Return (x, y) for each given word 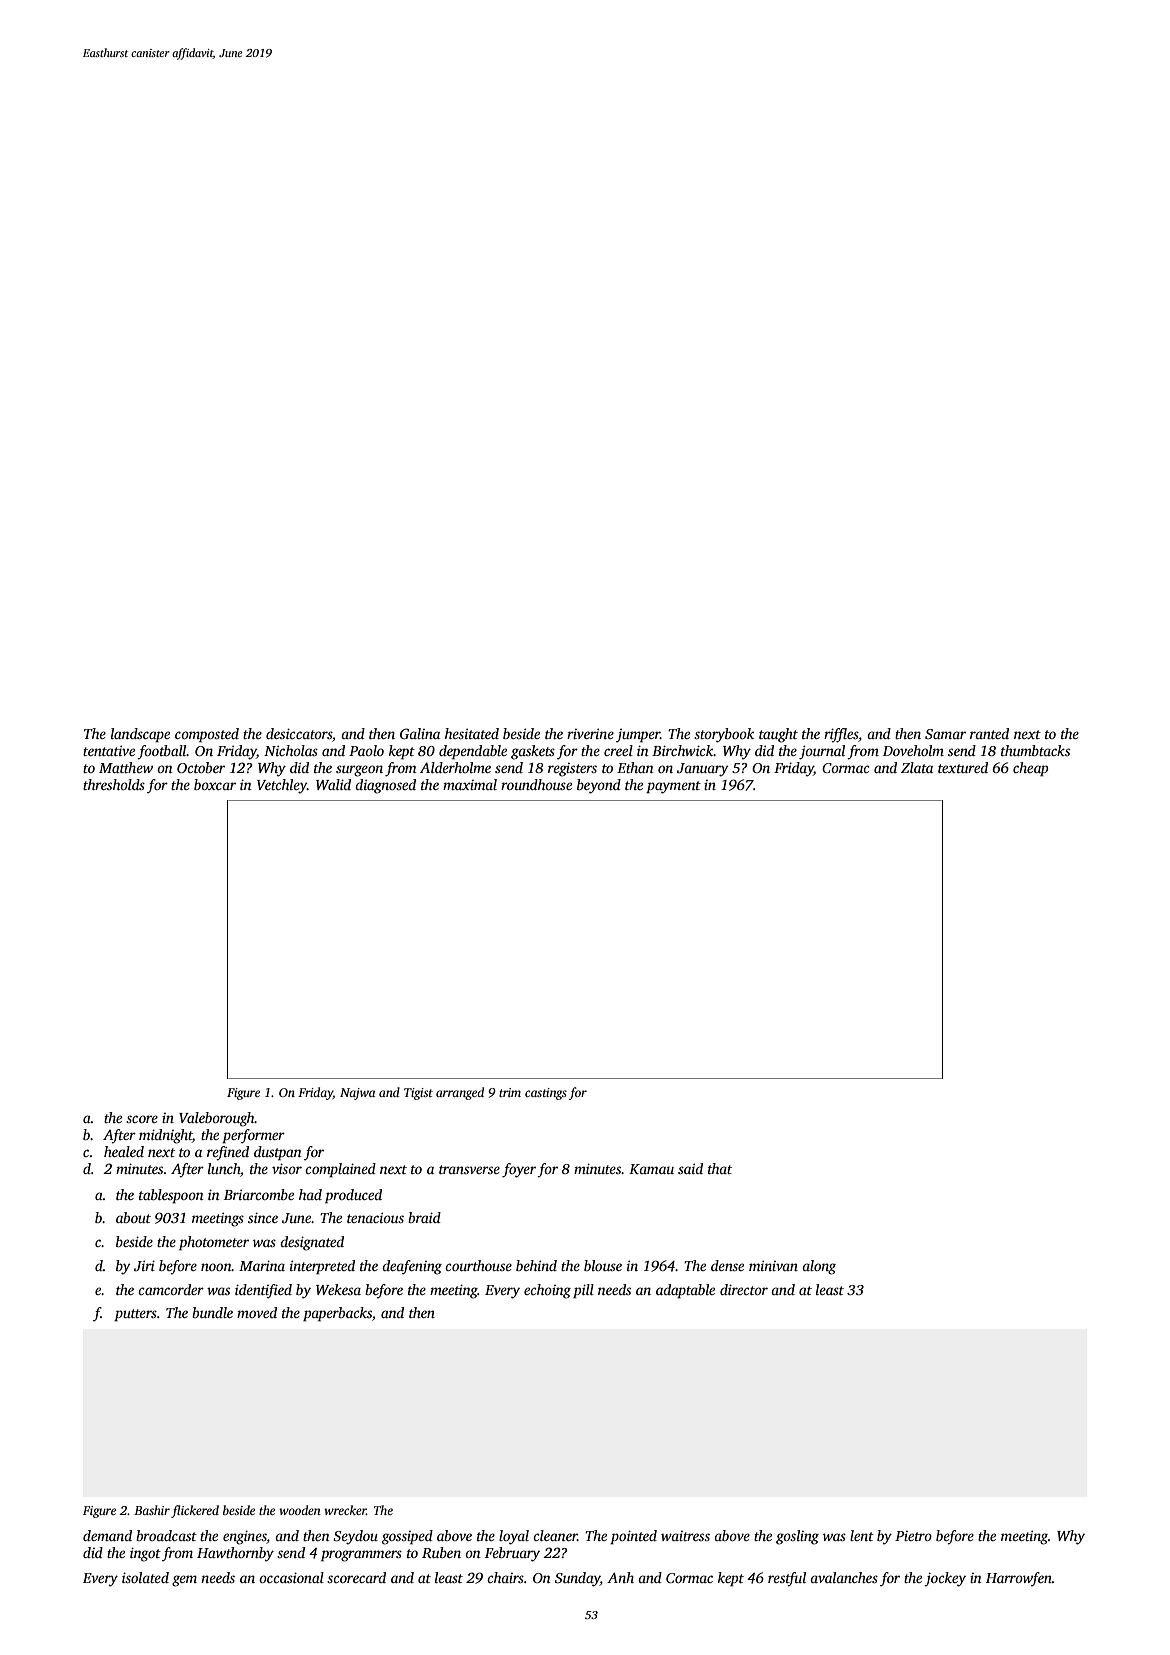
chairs (505, 1577)
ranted (989, 733)
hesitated (472, 733)
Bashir (152, 1510)
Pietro (913, 1536)
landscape (140, 735)
